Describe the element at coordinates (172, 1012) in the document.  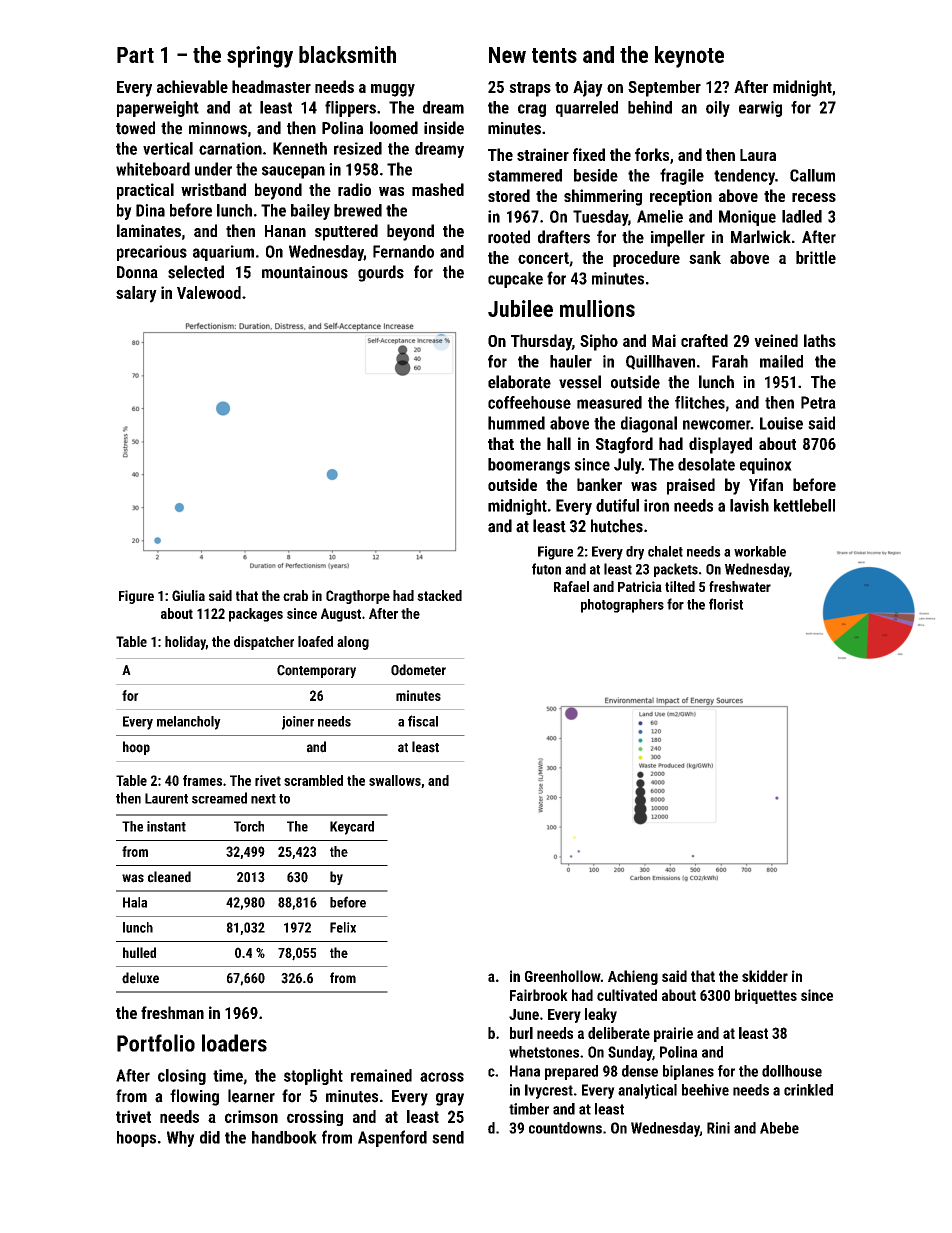
I see `freshman` at that location.
